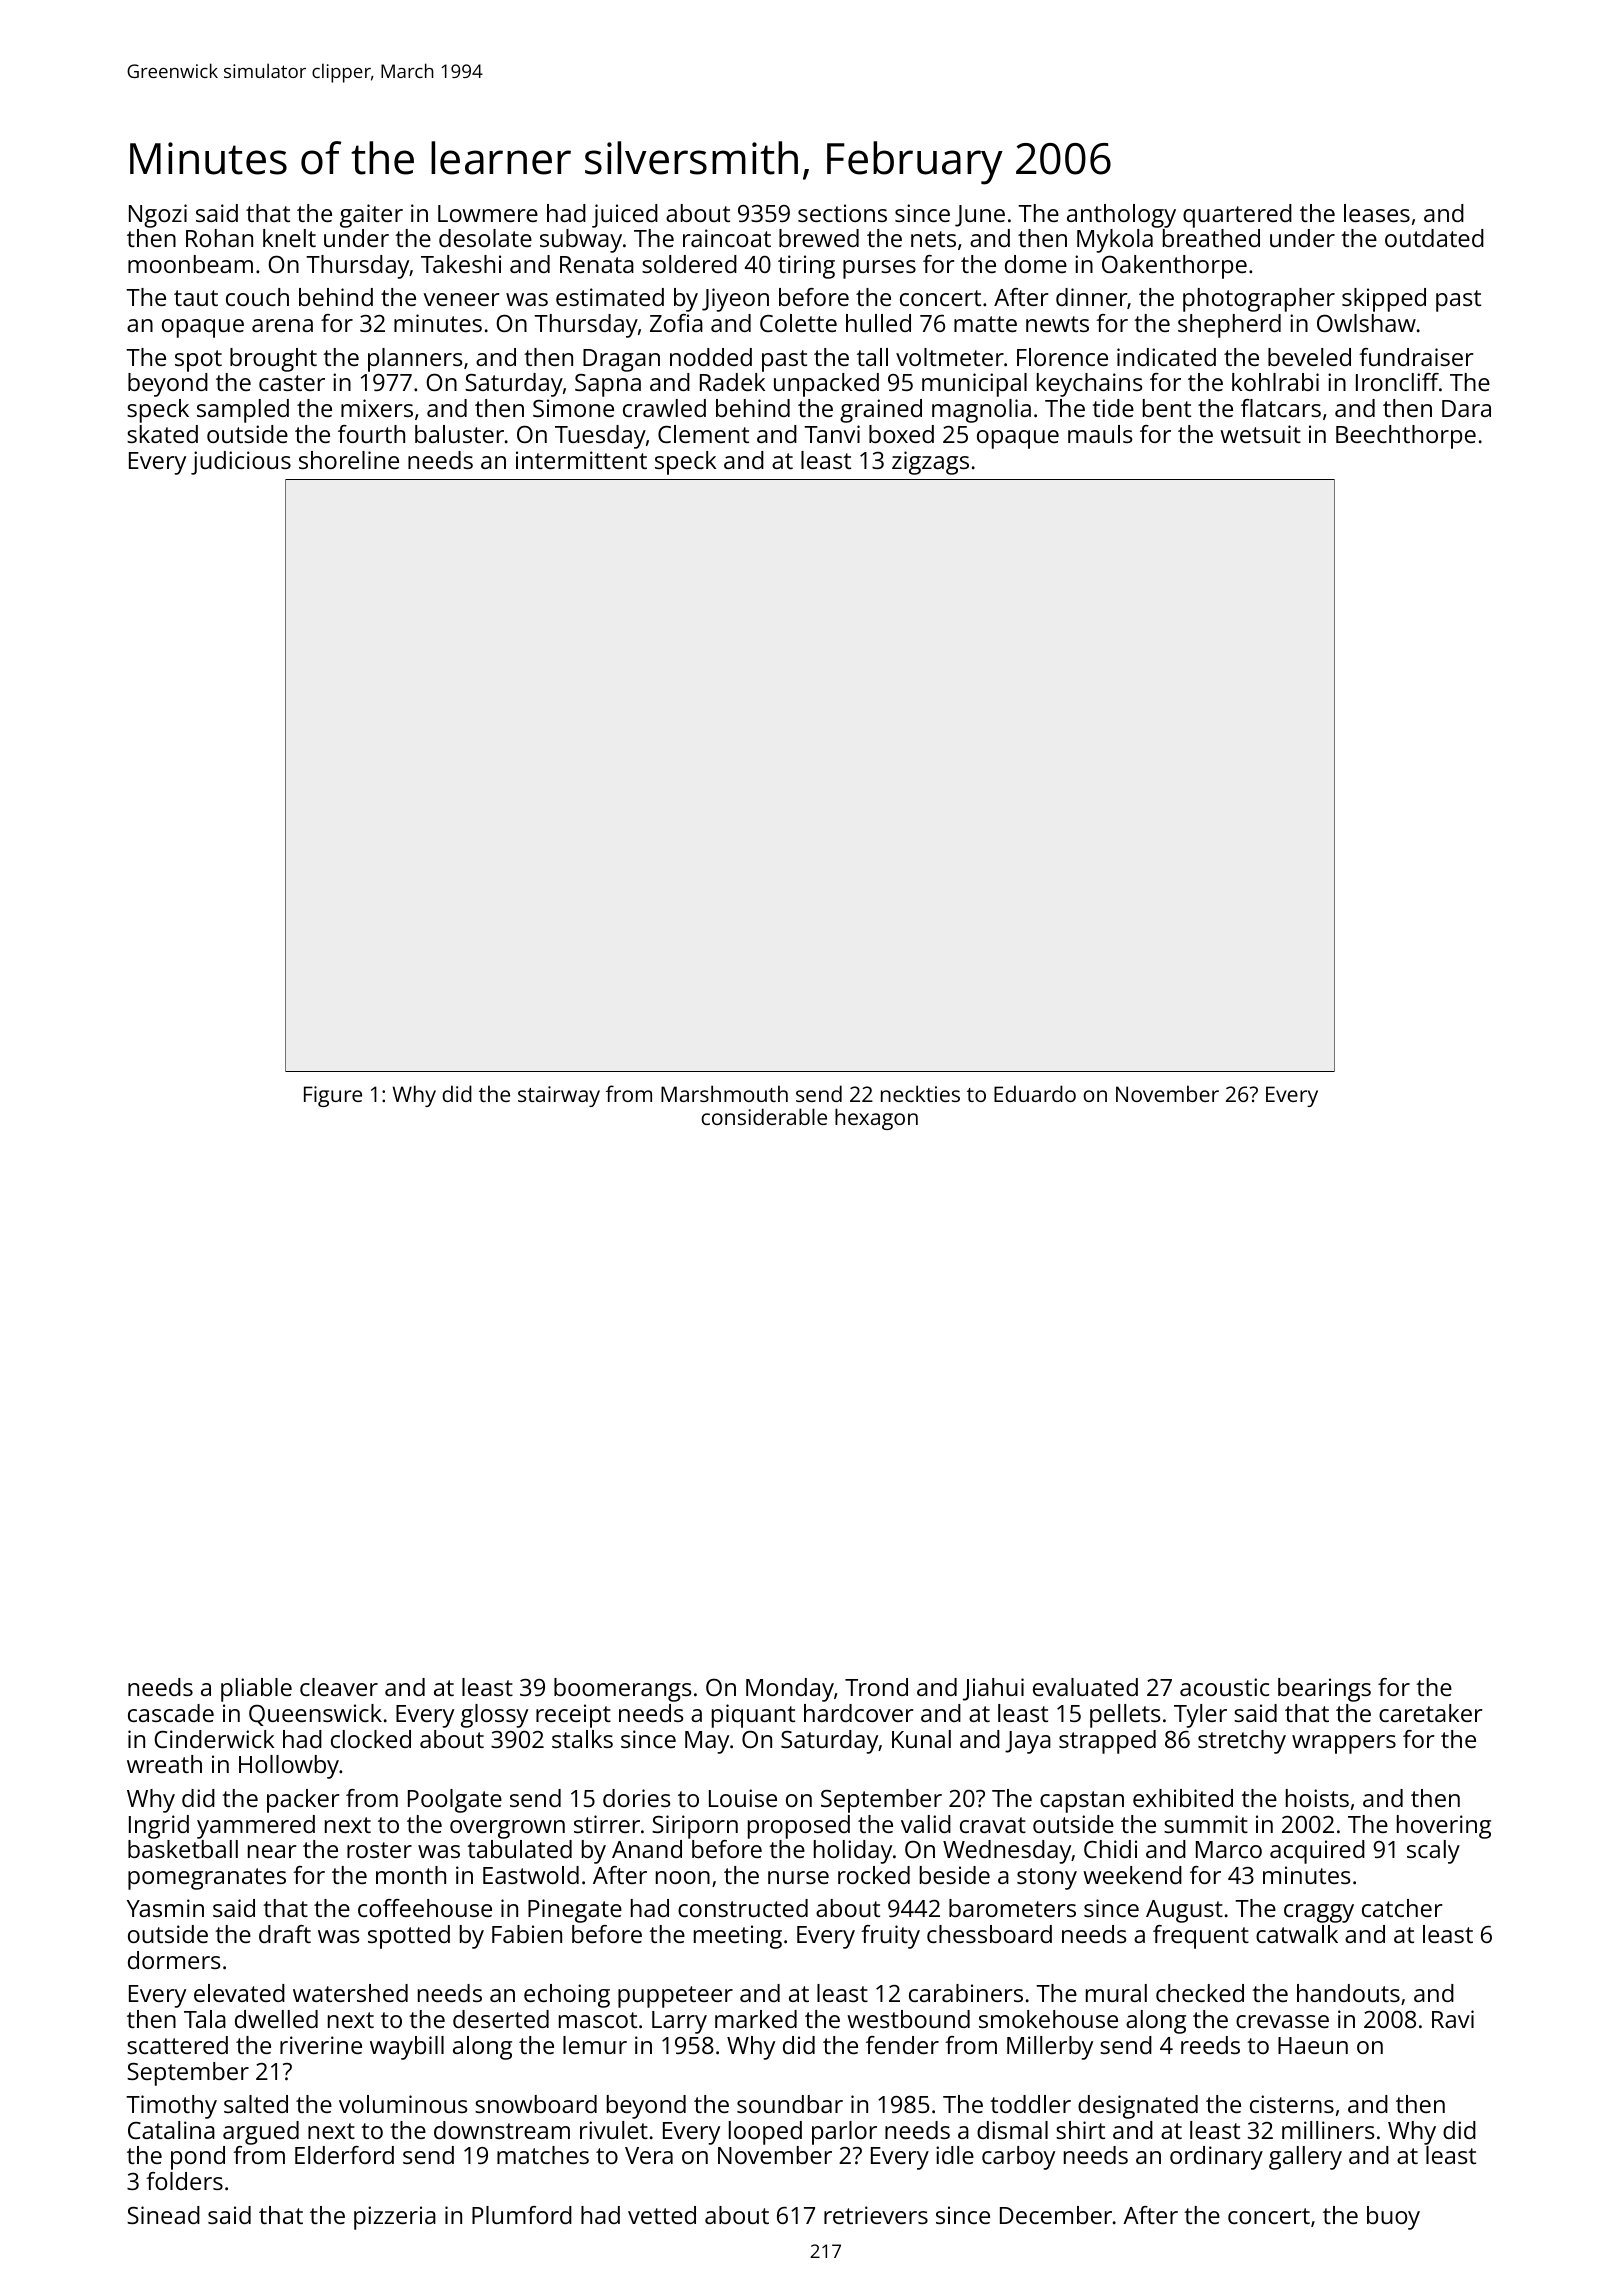 The image size is (1620, 2292). I want to click on scaly, so click(1433, 1852).
